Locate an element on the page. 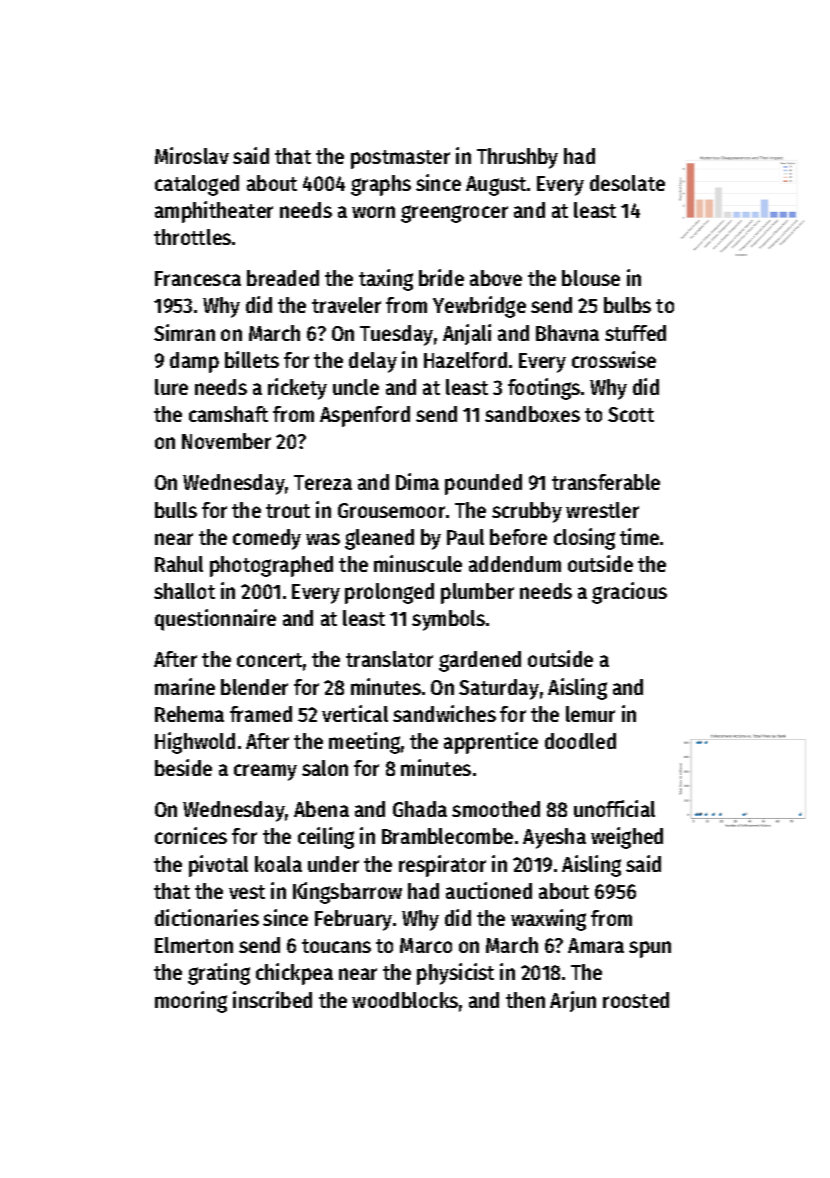 This page has height=1178, width=830. breaded is located at coordinates (283, 278).
